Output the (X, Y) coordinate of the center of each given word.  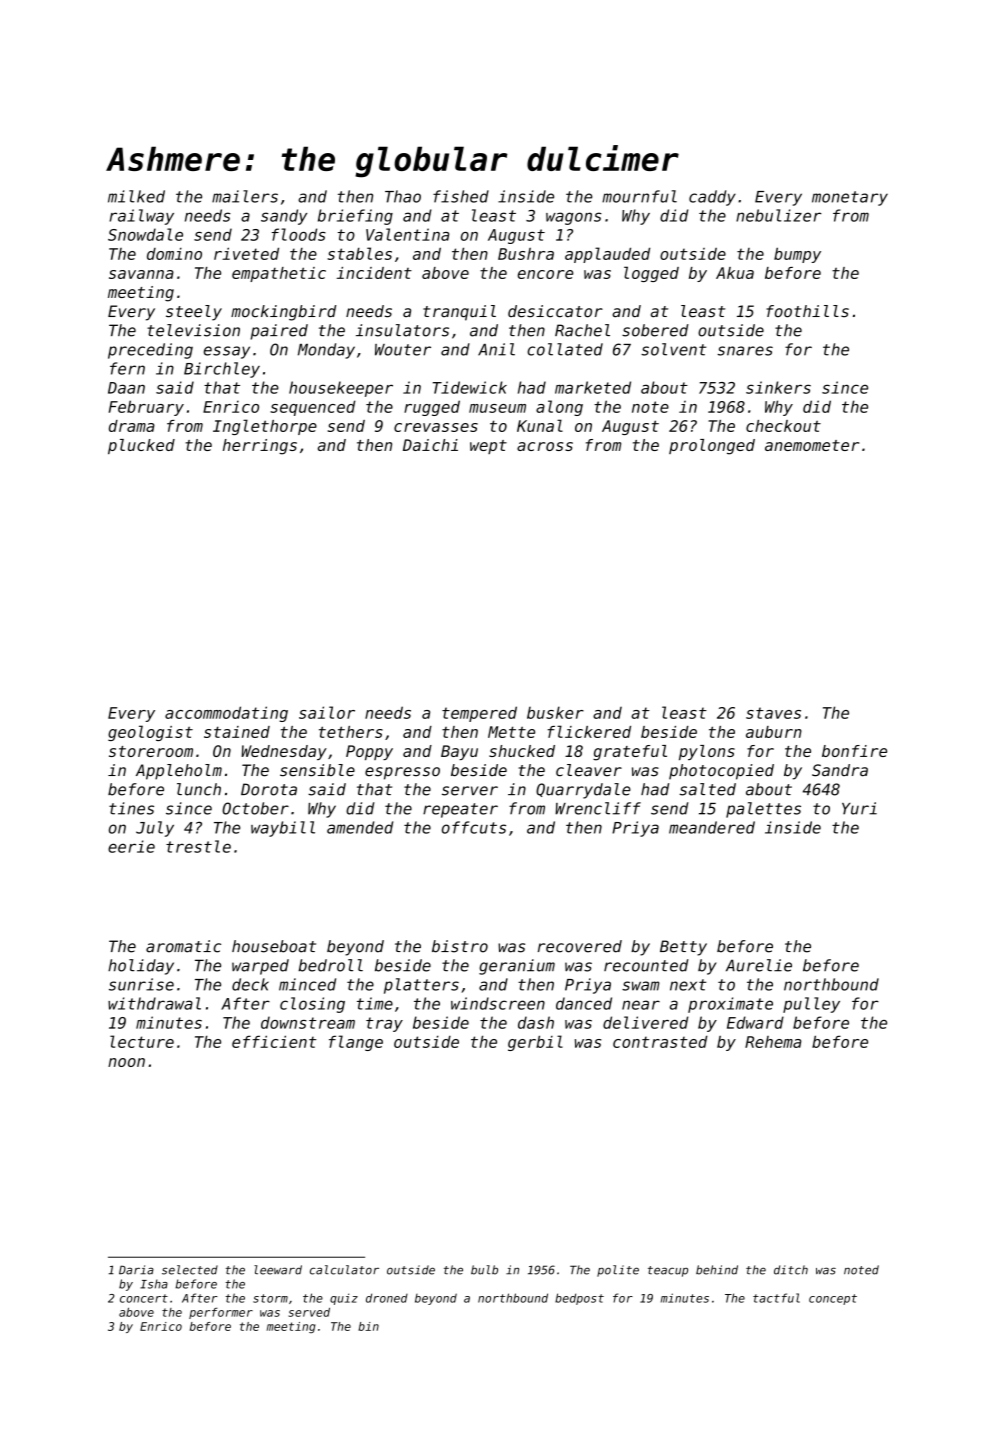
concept (833, 1299)
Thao (403, 196)
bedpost (579, 1299)
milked (136, 196)
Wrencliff (598, 808)
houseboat (274, 946)
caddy (712, 198)
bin (368, 1326)
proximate (730, 1005)
